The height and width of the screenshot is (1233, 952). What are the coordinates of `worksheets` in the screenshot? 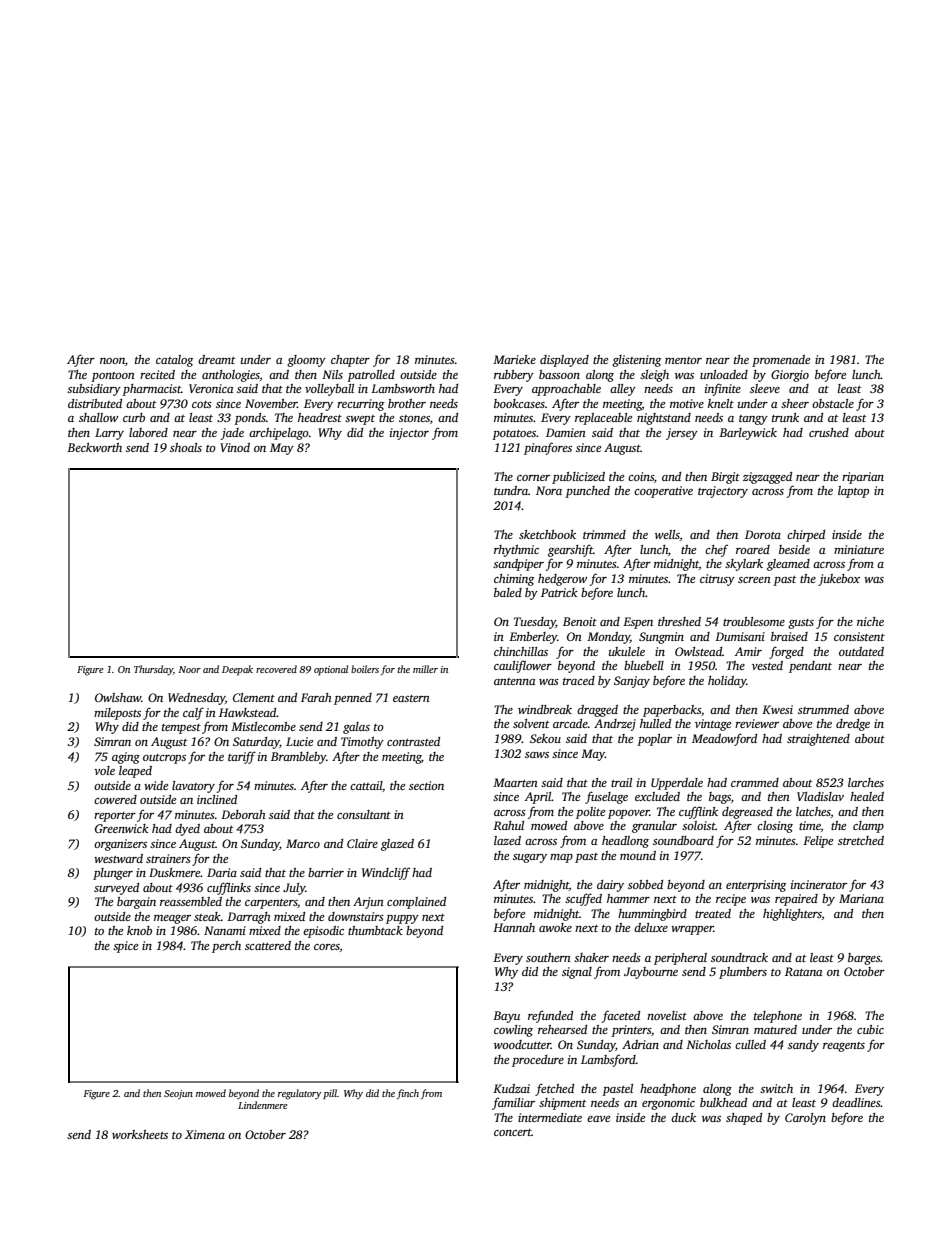 It's located at (140, 1134).
